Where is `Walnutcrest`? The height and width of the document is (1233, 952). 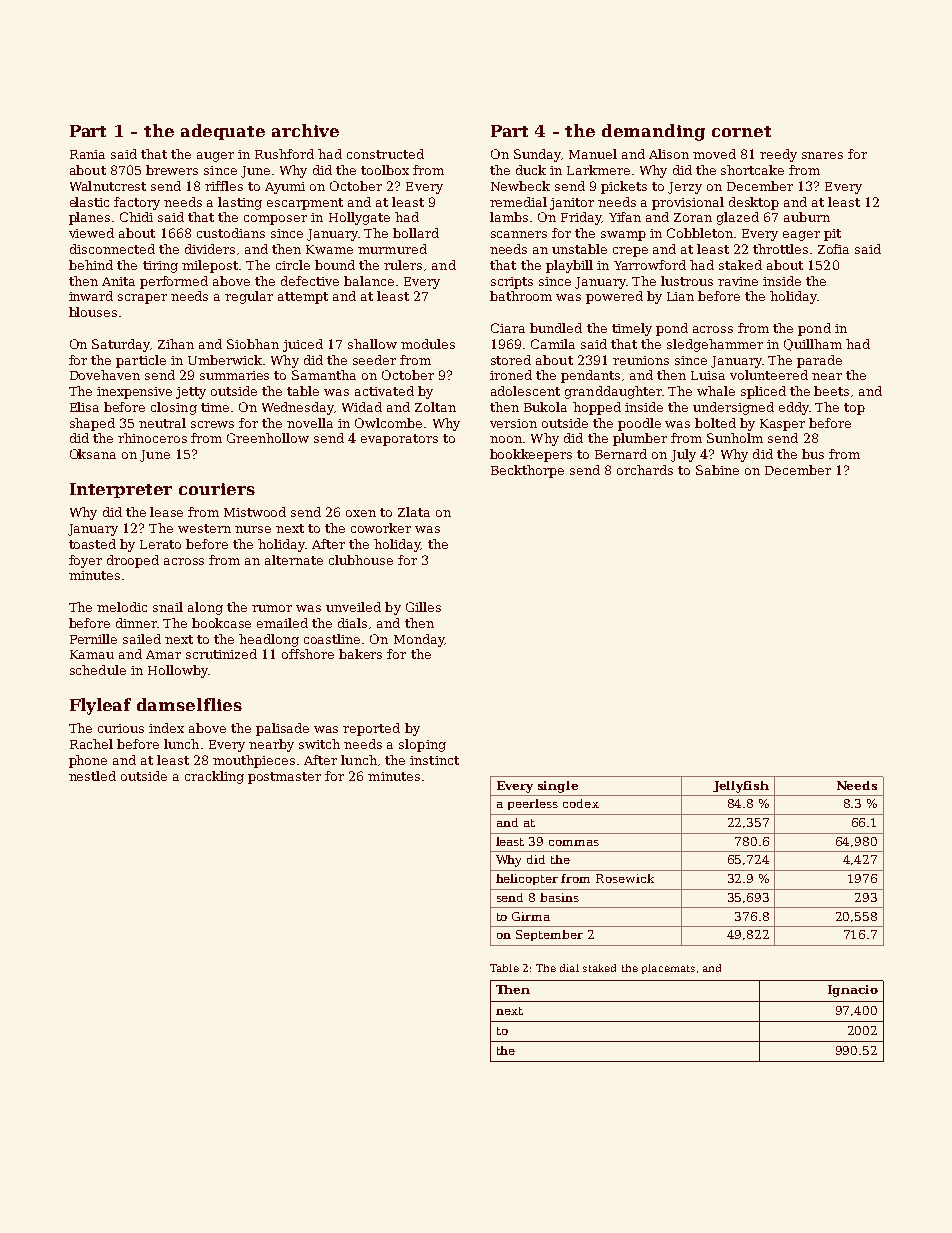 Walnutcrest is located at coordinates (108, 186).
